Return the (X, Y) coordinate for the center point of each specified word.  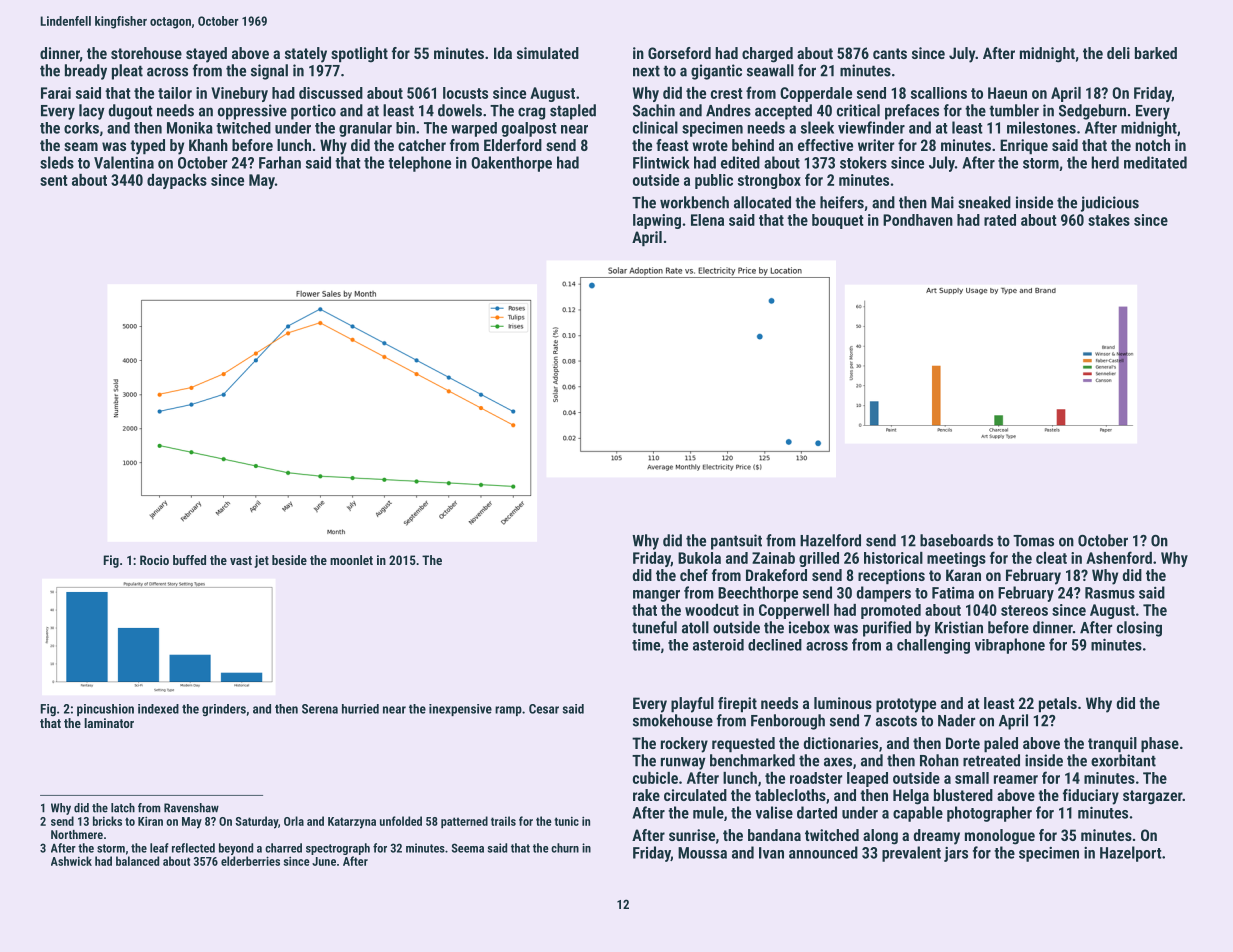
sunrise (692, 835)
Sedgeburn (1092, 112)
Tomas (1033, 541)
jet (261, 561)
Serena (320, 709)
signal (269, 72)
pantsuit (736, 542)
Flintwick (661, 162)
